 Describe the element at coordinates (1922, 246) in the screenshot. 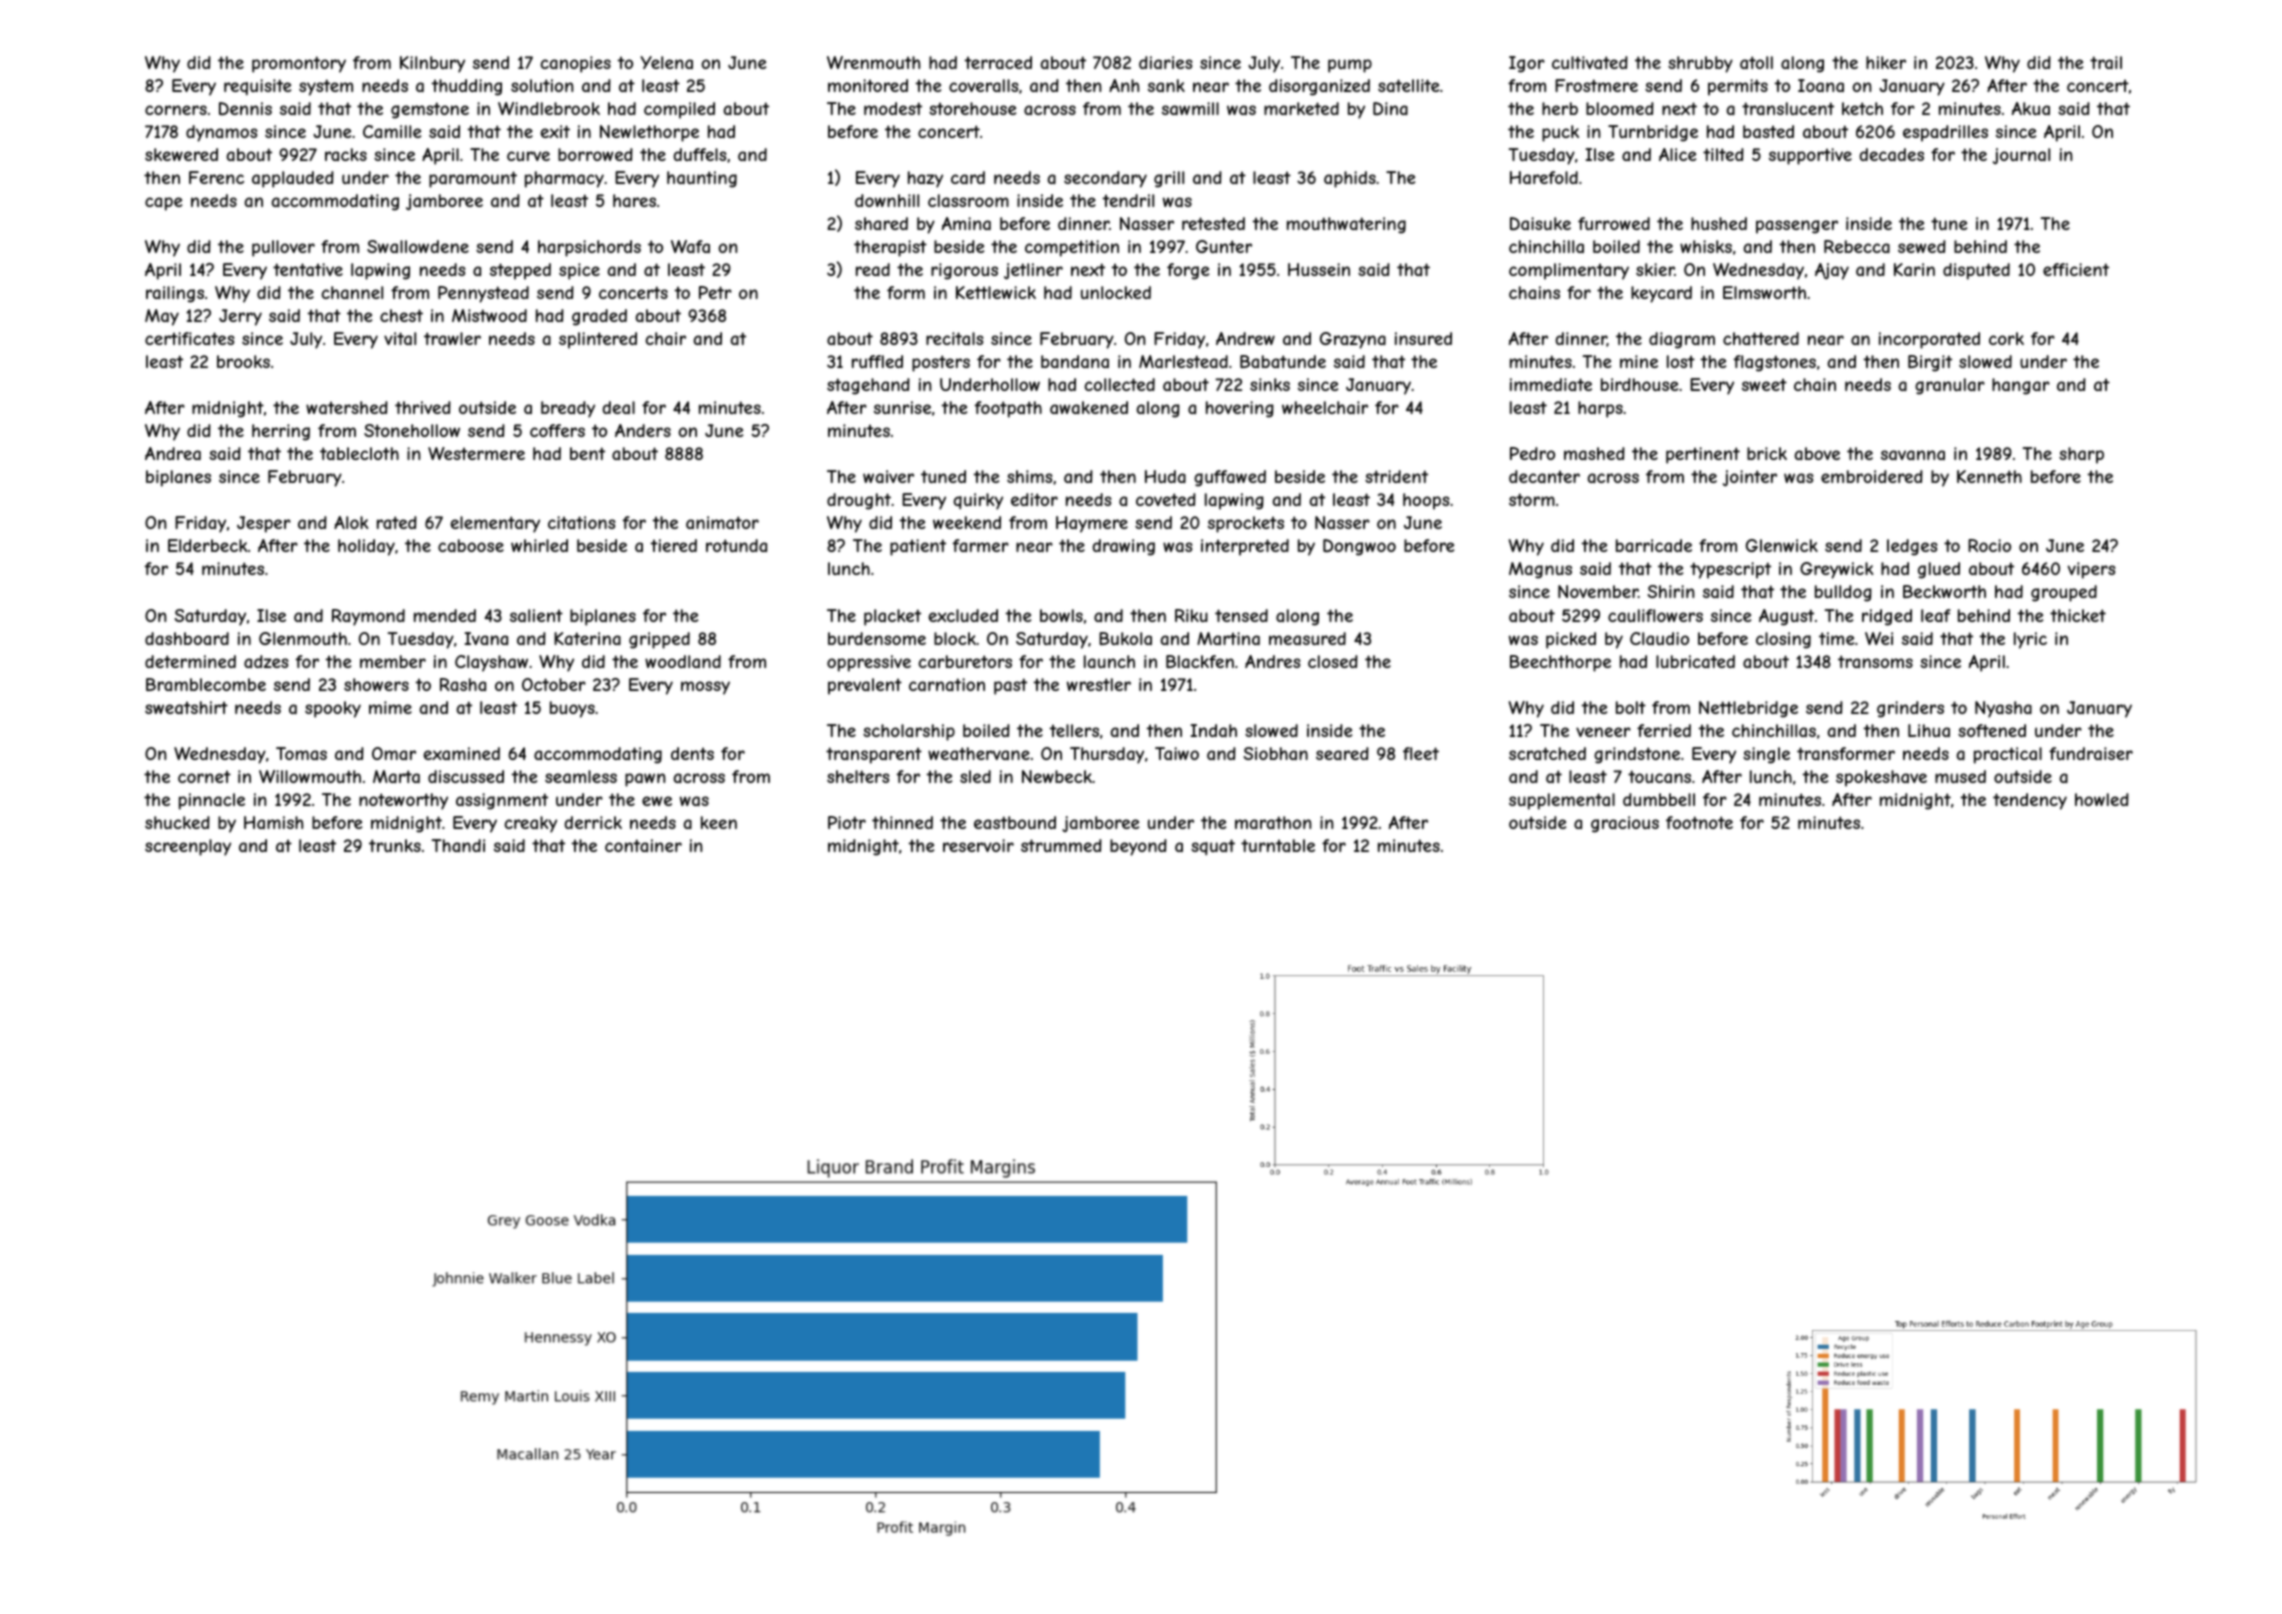

I see `sewed` at that location.
